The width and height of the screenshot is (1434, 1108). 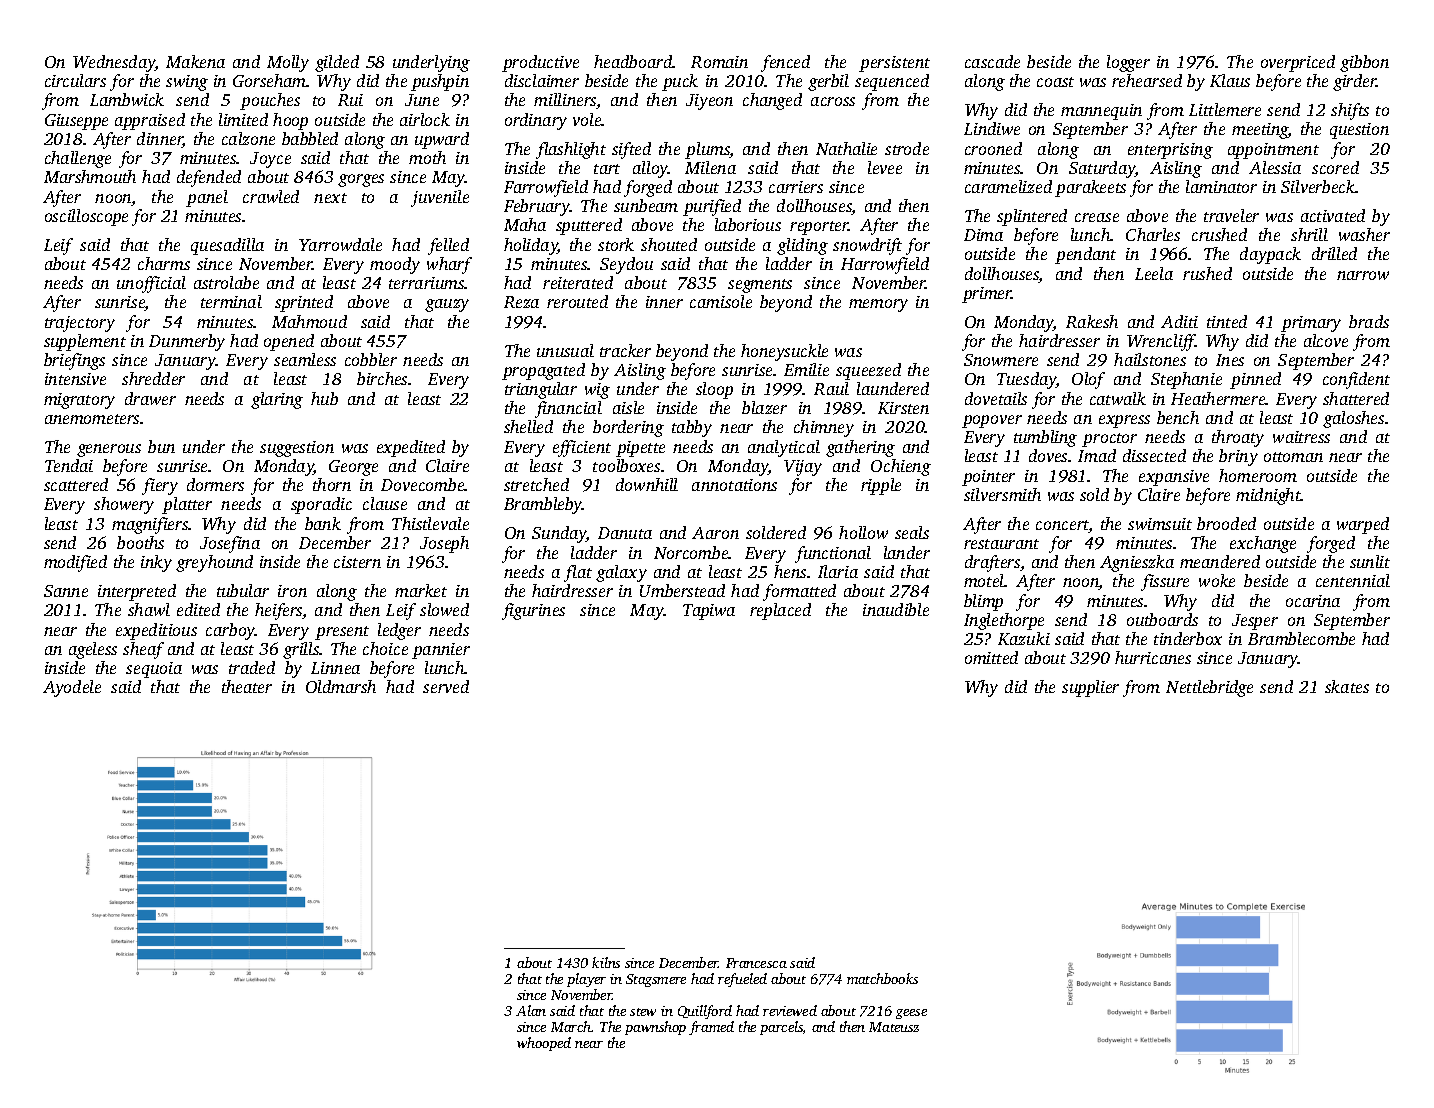 What do you see at coordinates (440, 82) in the screenshot?
I see `pushpin` at bounding box center [440, 82].
